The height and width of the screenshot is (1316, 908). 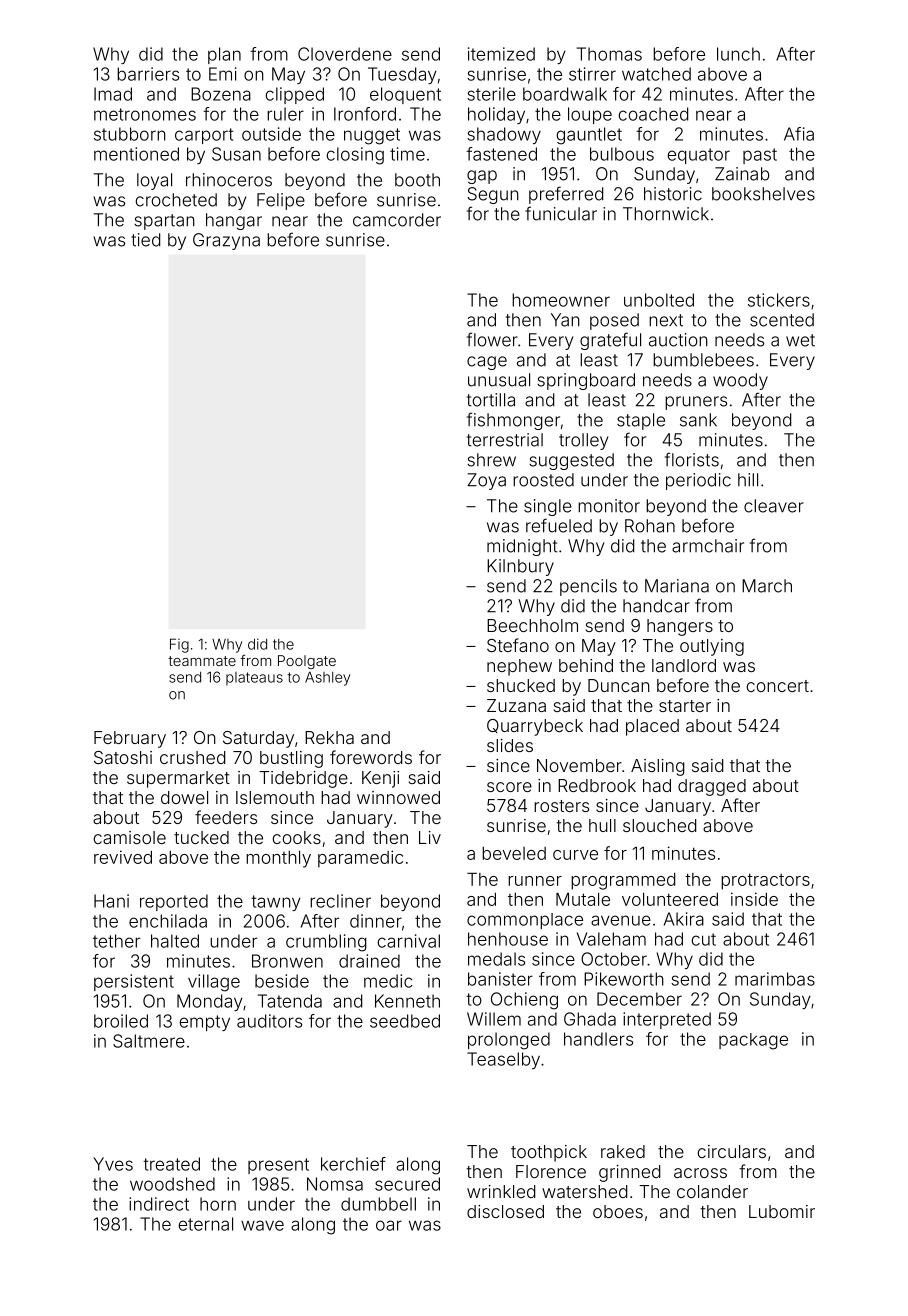 I want to click on pencils, so click(x=588, y=587).
